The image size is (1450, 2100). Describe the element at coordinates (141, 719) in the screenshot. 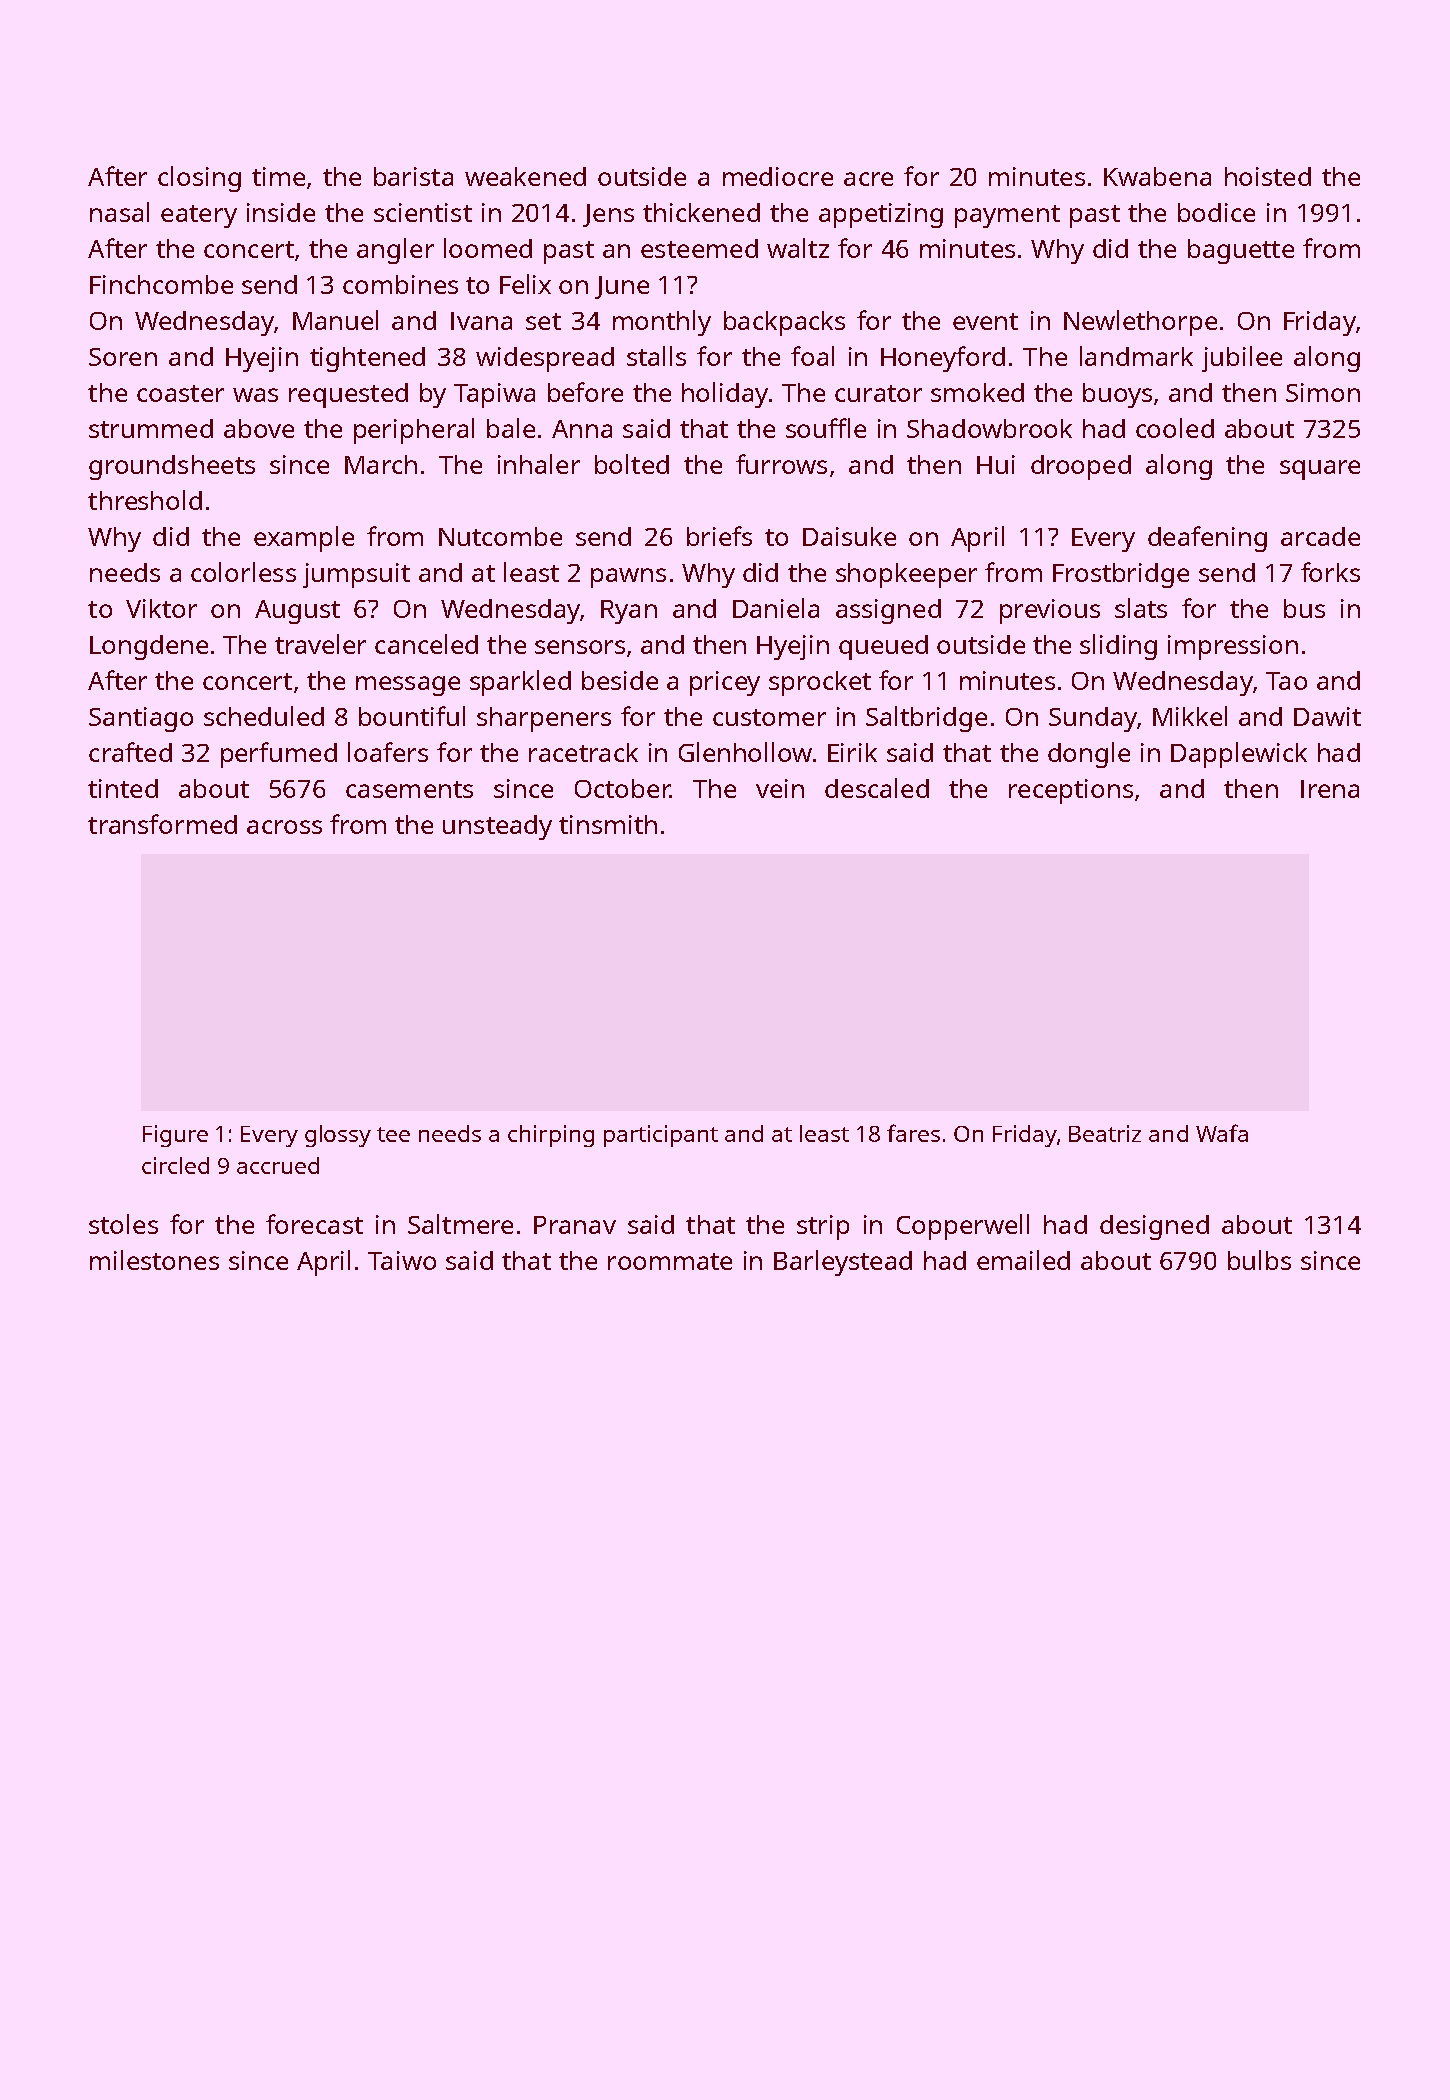

I see `Santiago` at that location.
